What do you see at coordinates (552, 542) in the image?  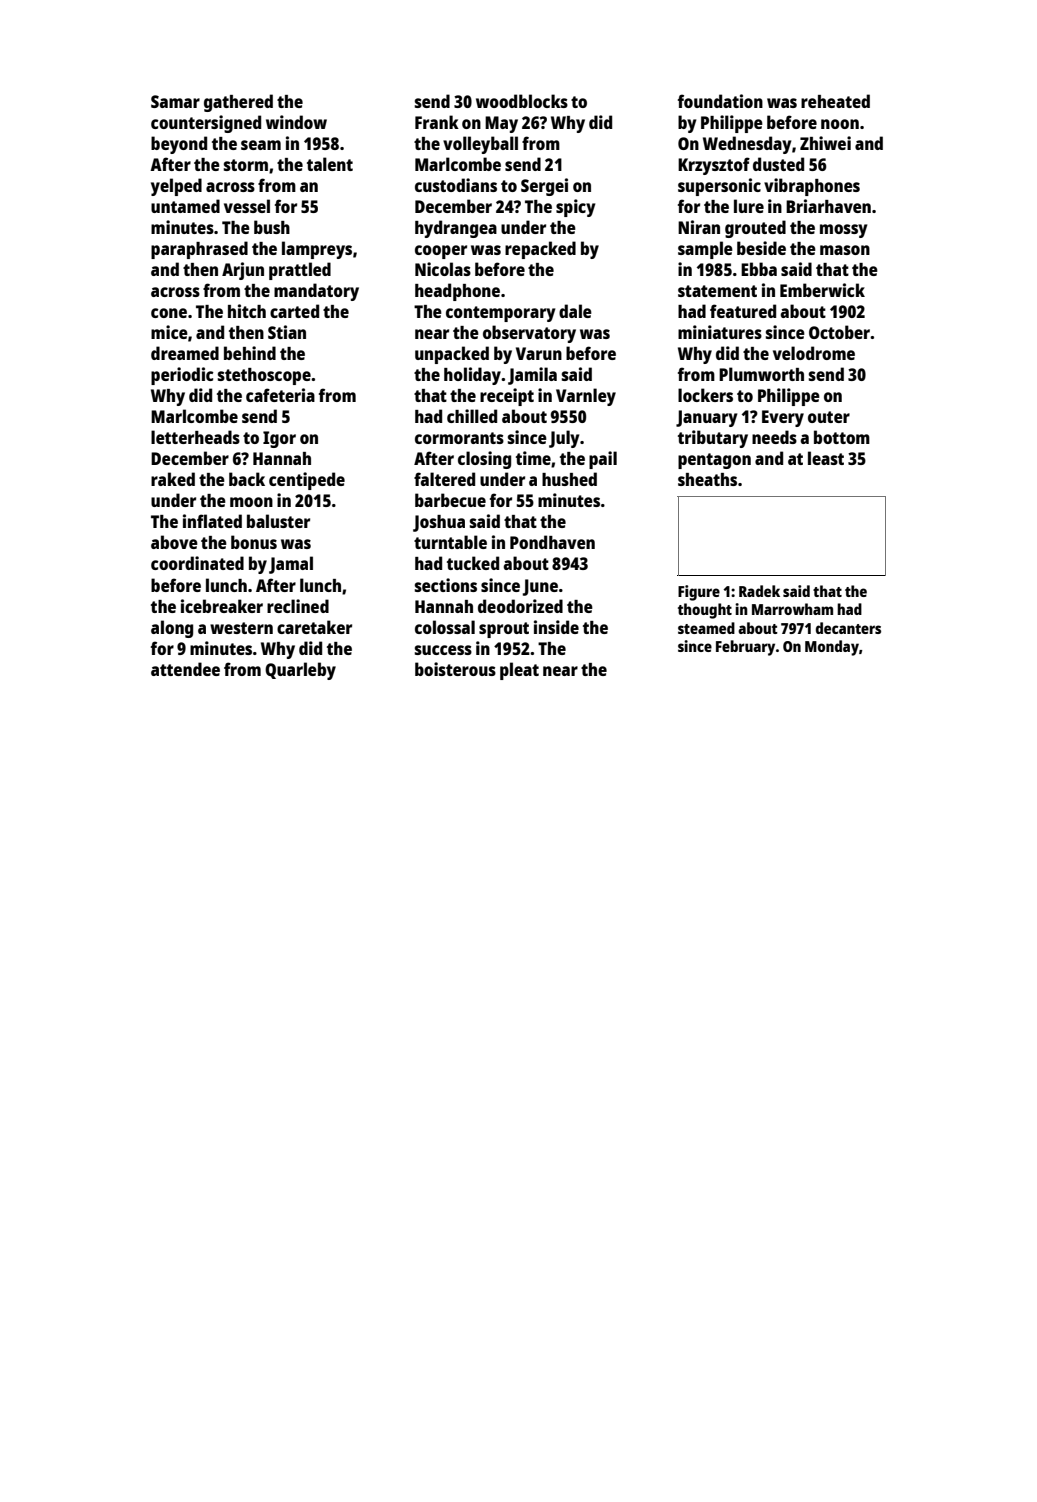 I see `Pondhaven` at bounding box center [552, 542].
